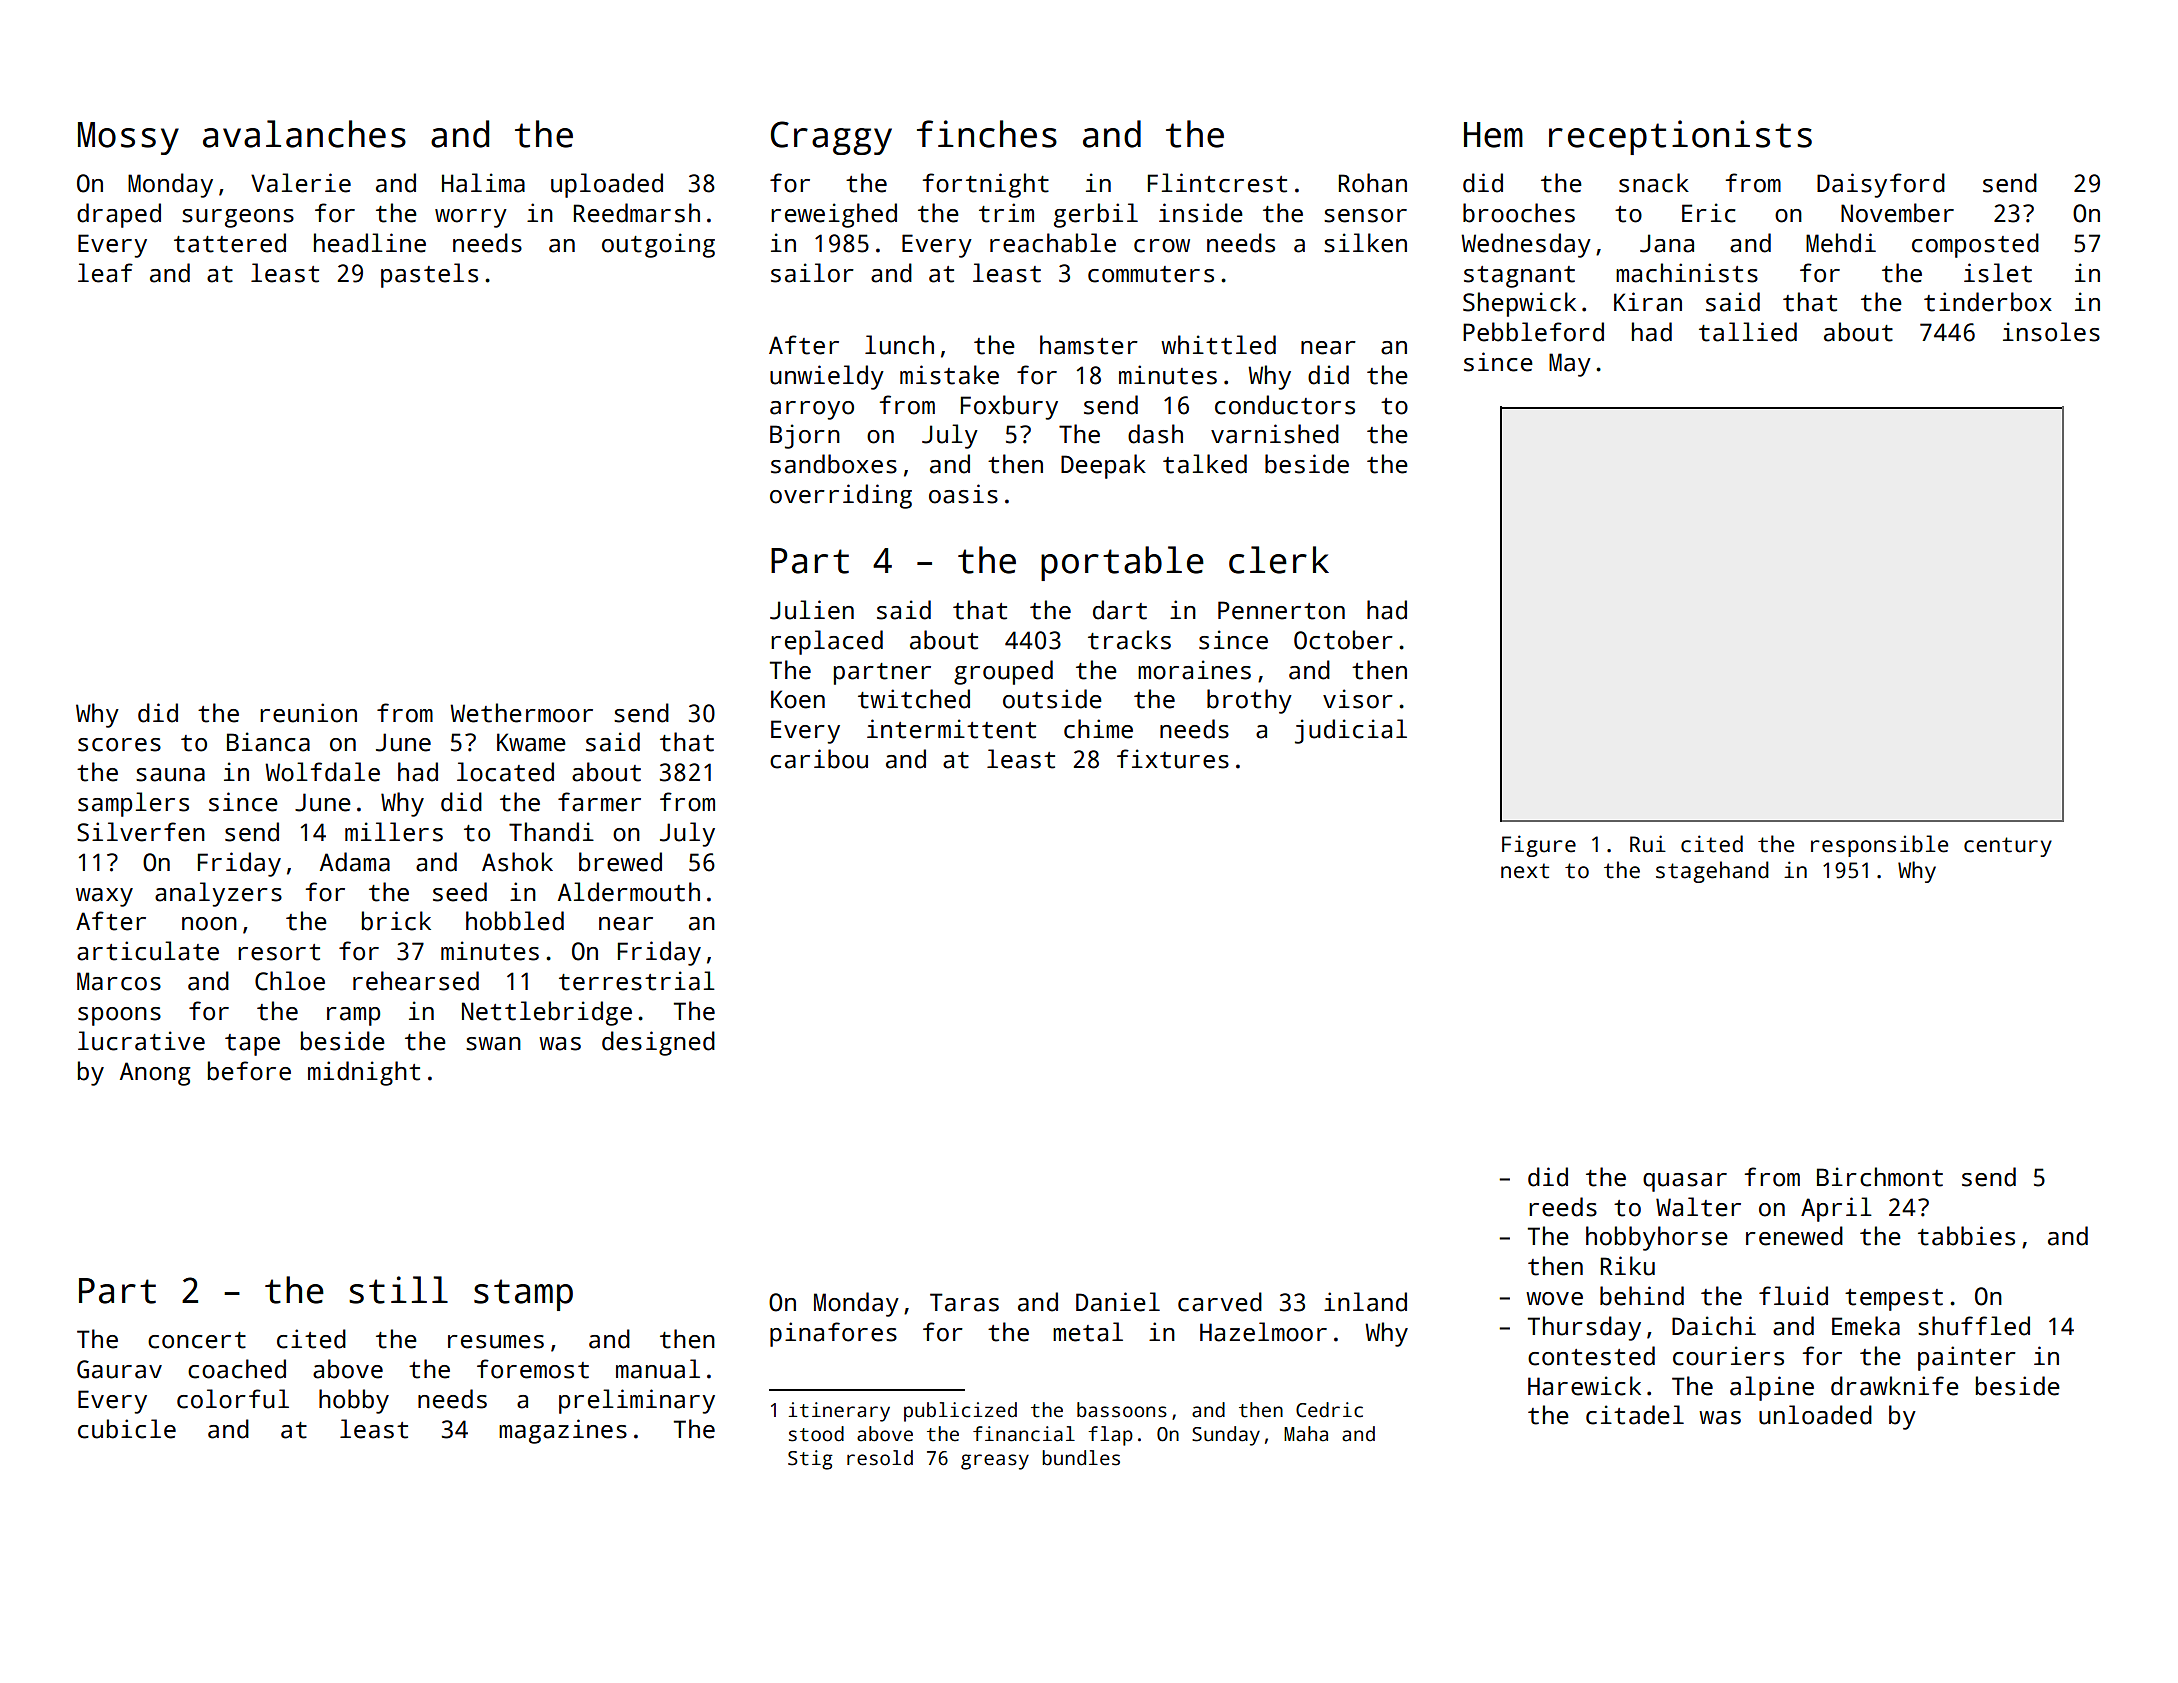 The height and width of the screenshot is (1683, 2178). What do you see at coordinates (2008, 847) in the screenshot?
I see `century` at bounding box center [2008, 847].
